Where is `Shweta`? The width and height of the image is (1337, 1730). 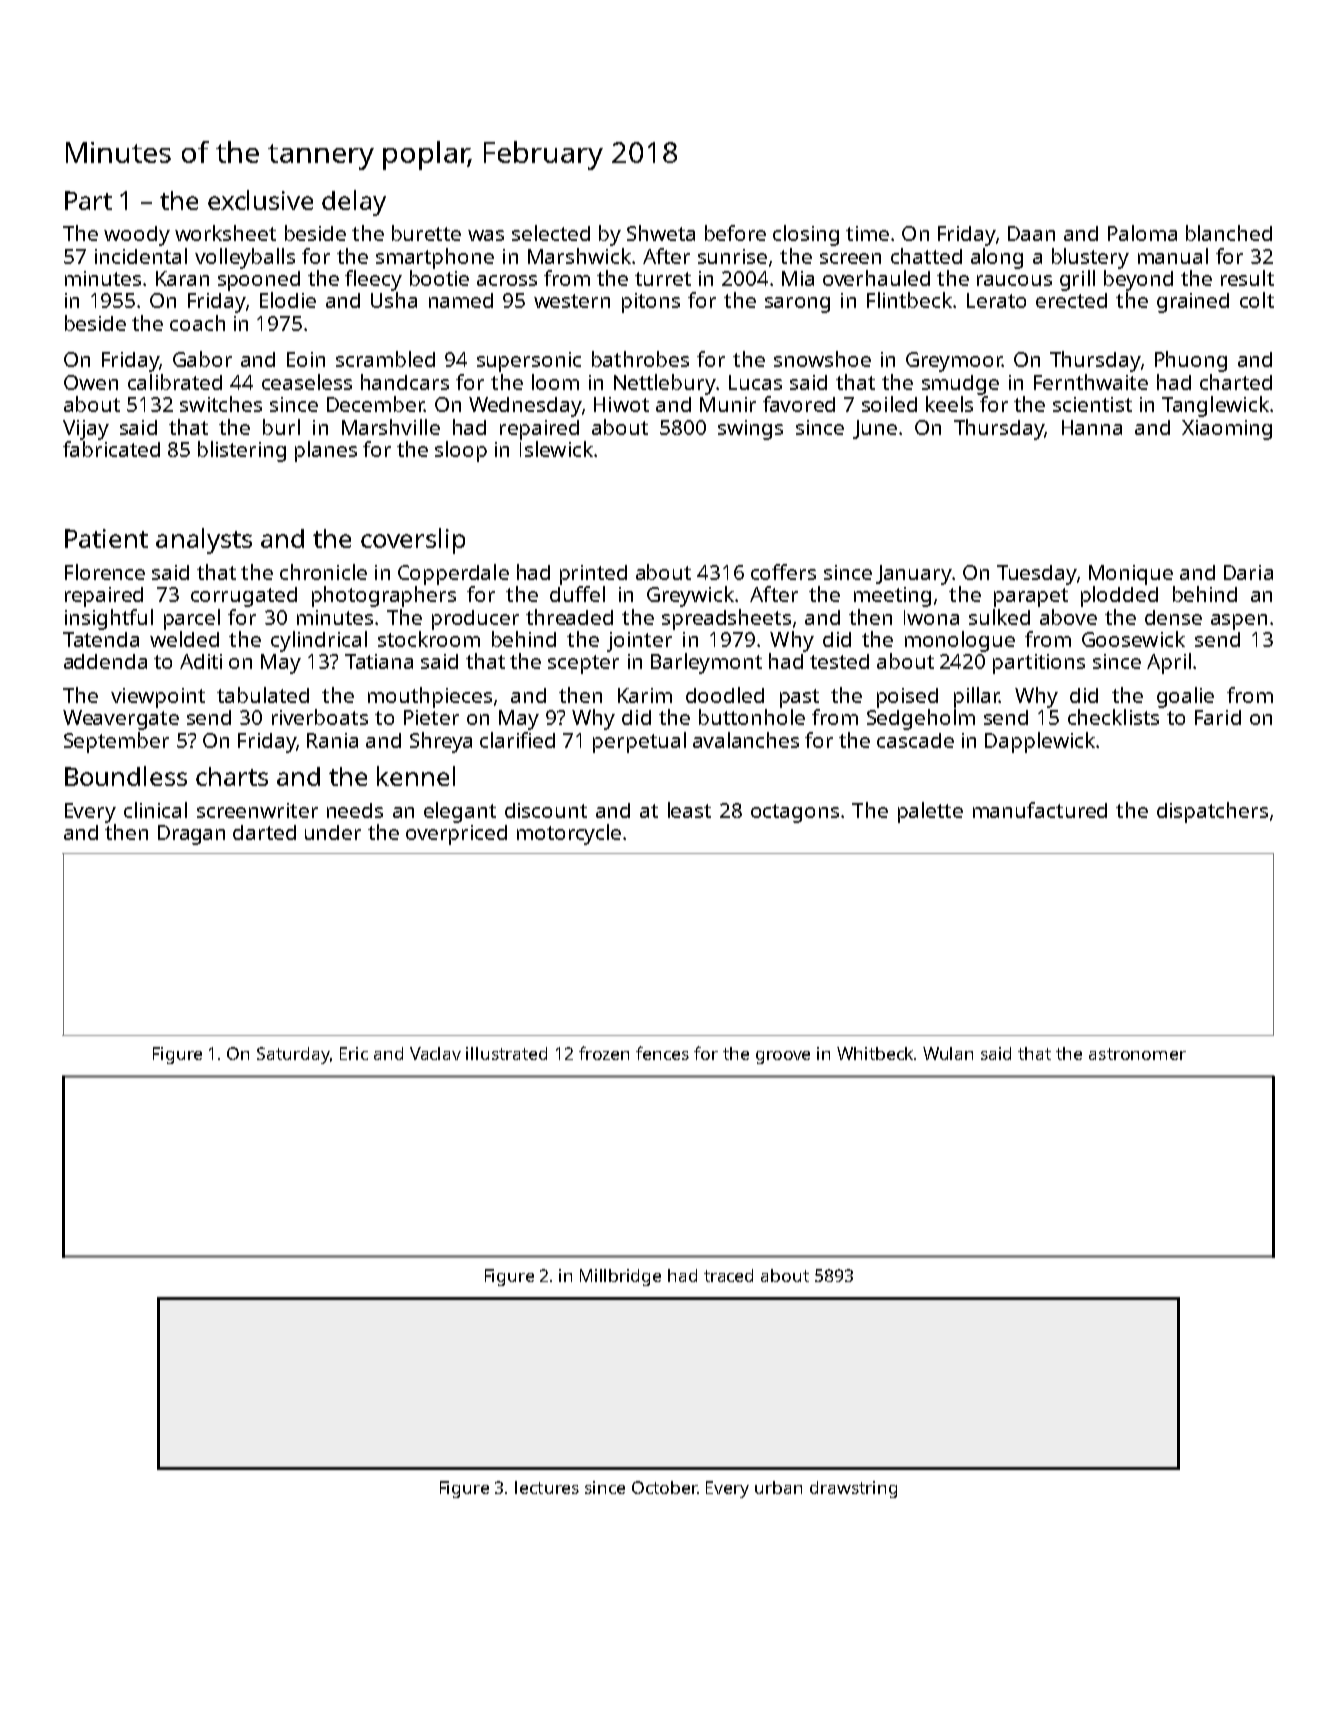
Shweta is located at coordinates (661, 233).
